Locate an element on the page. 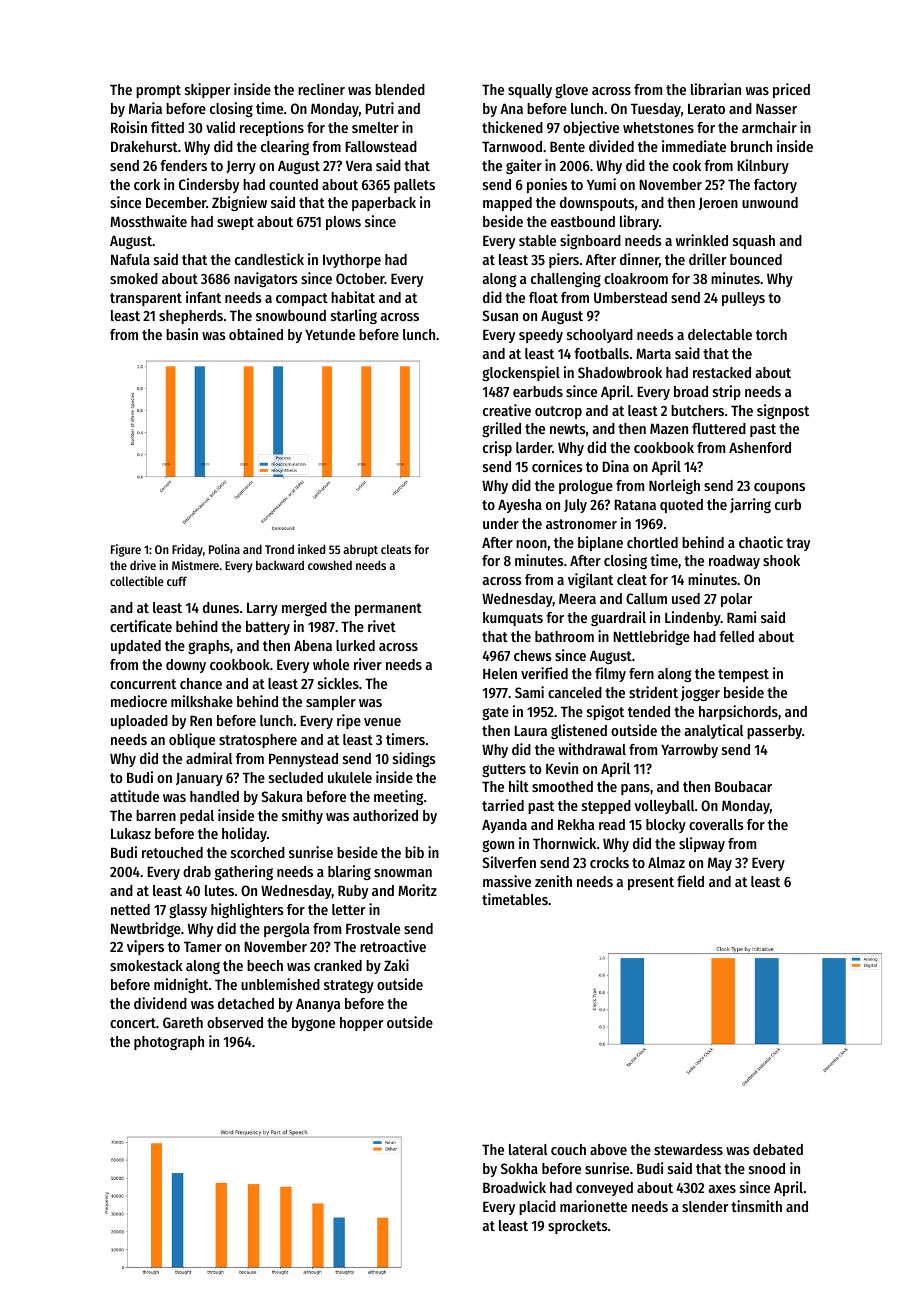 This document has height=1314, width=924. Rami is located at coordinates (741, 617).
